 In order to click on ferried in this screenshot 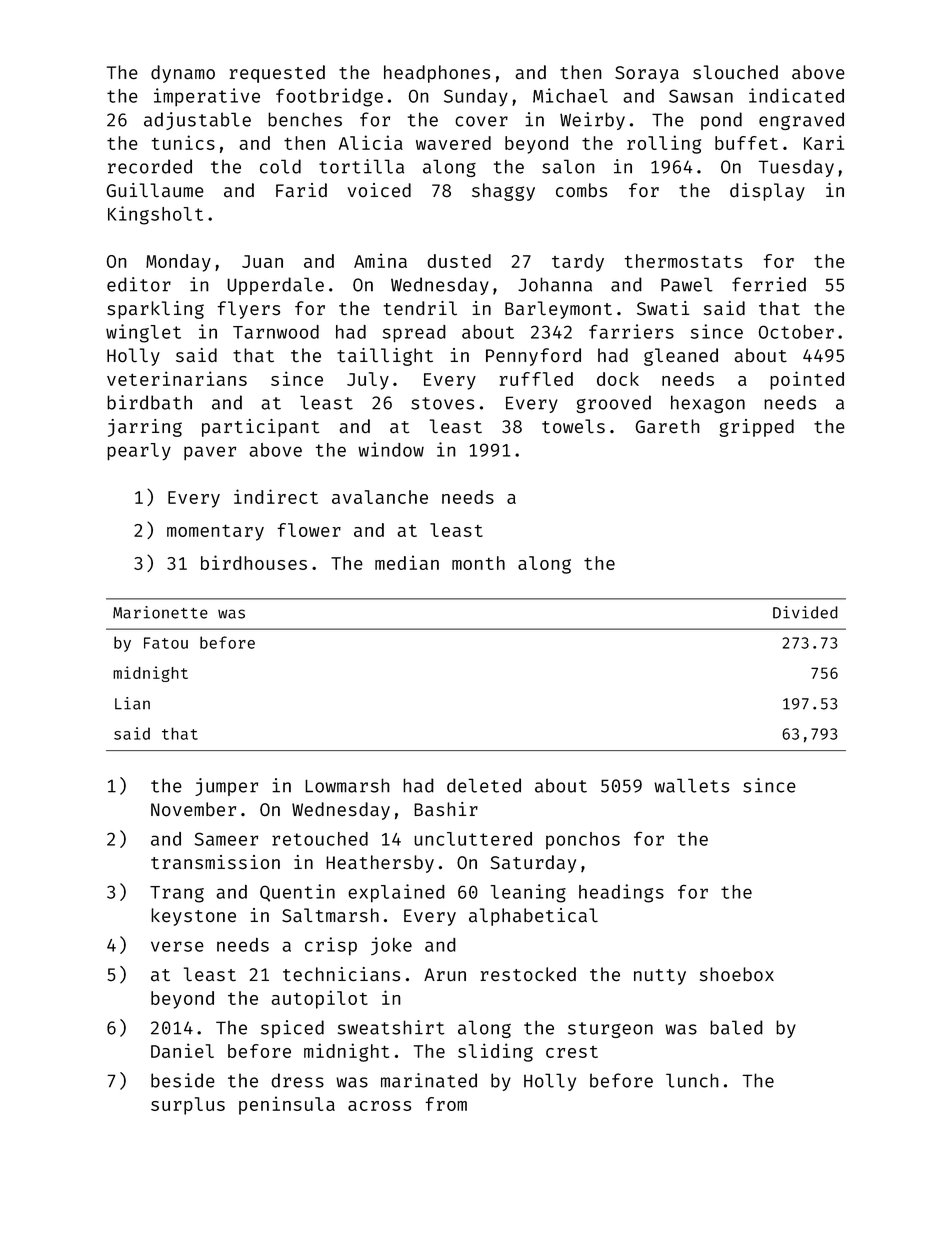, I will do `click(769, 284)`.
